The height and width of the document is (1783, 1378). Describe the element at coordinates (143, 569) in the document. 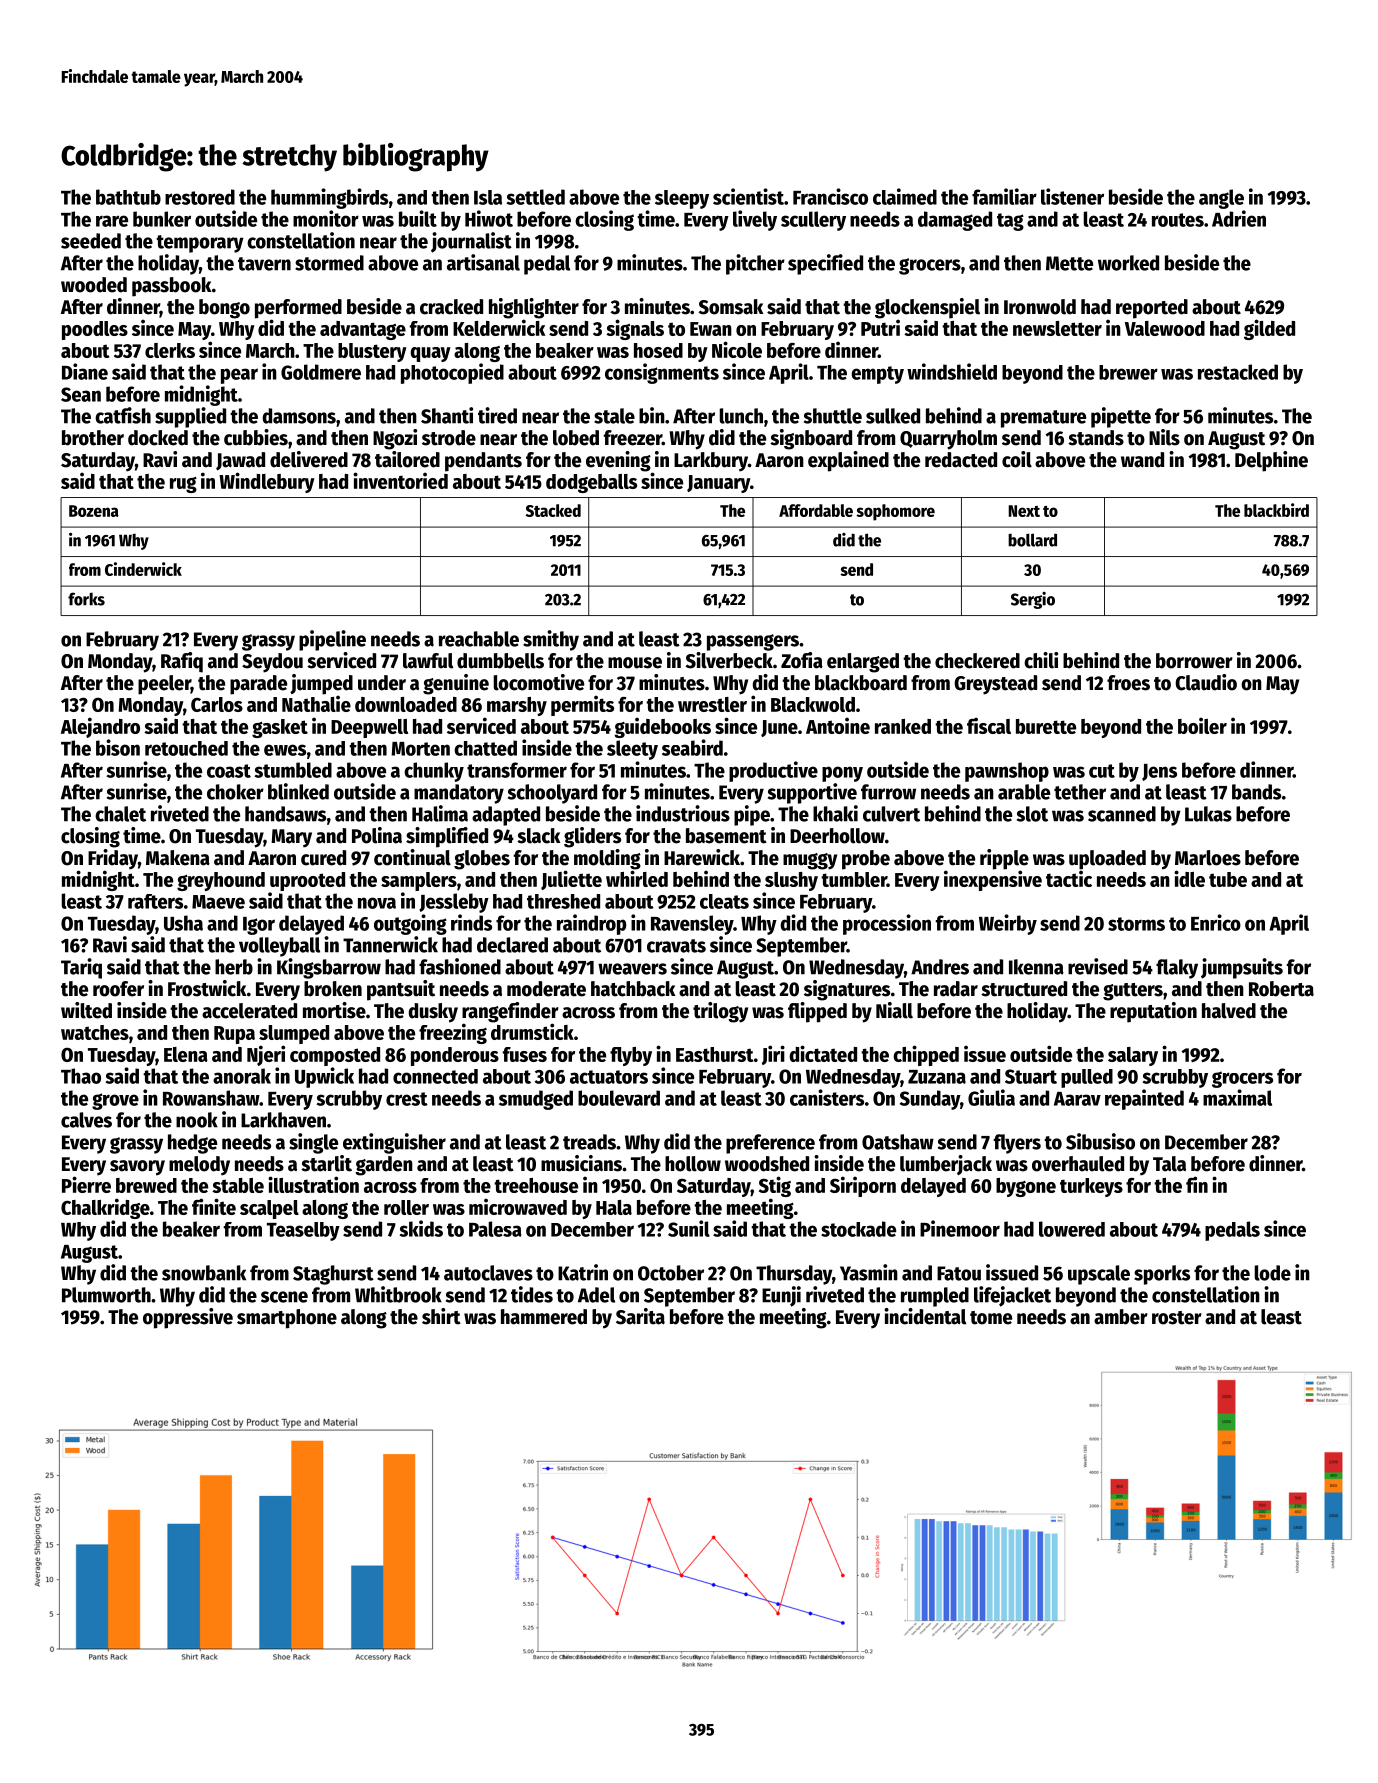

I see `Cinderwick` at that location.
